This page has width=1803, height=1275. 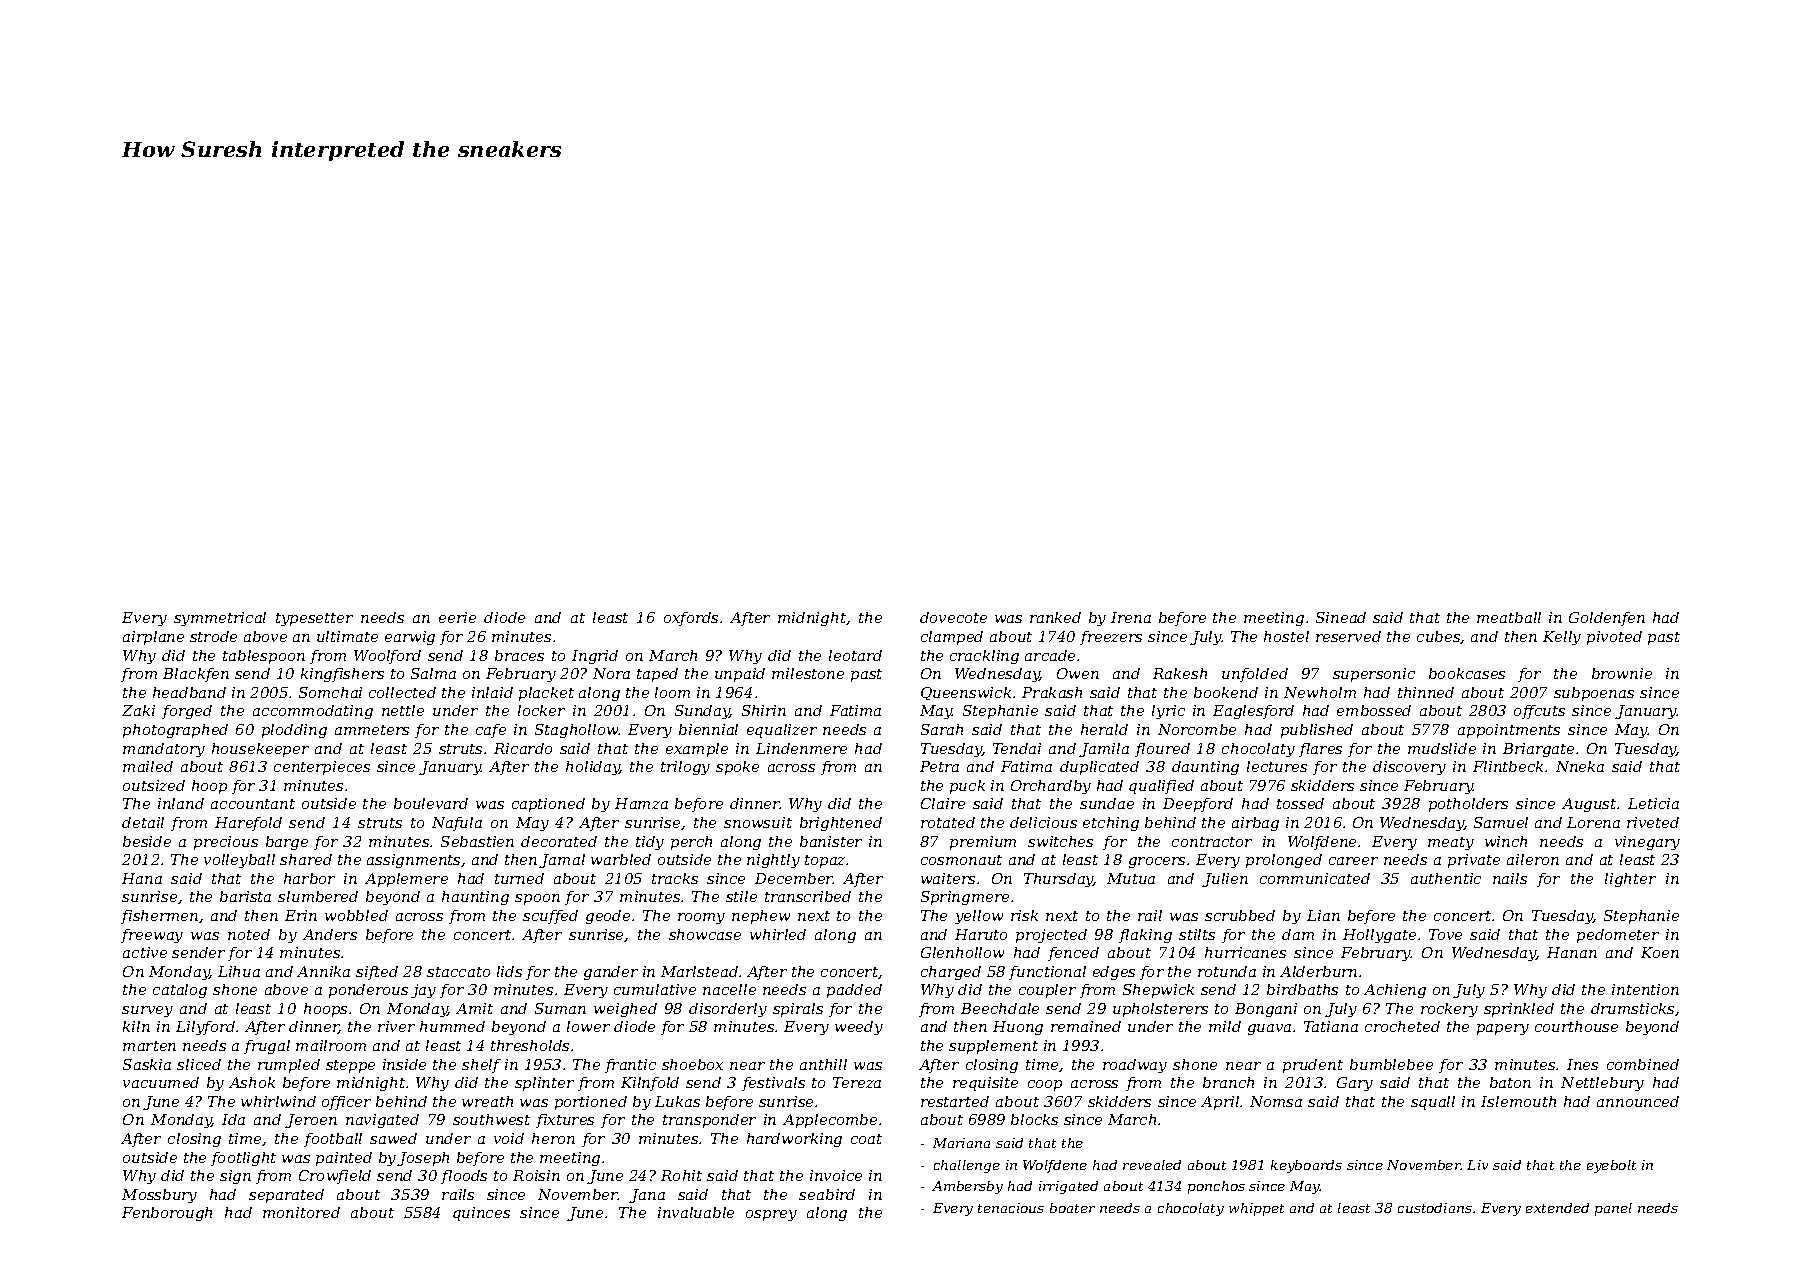 What do you see at coordinates (1518, 1101) in the page?
I see `Islemouth` at bounding box center [1518, 1101].
